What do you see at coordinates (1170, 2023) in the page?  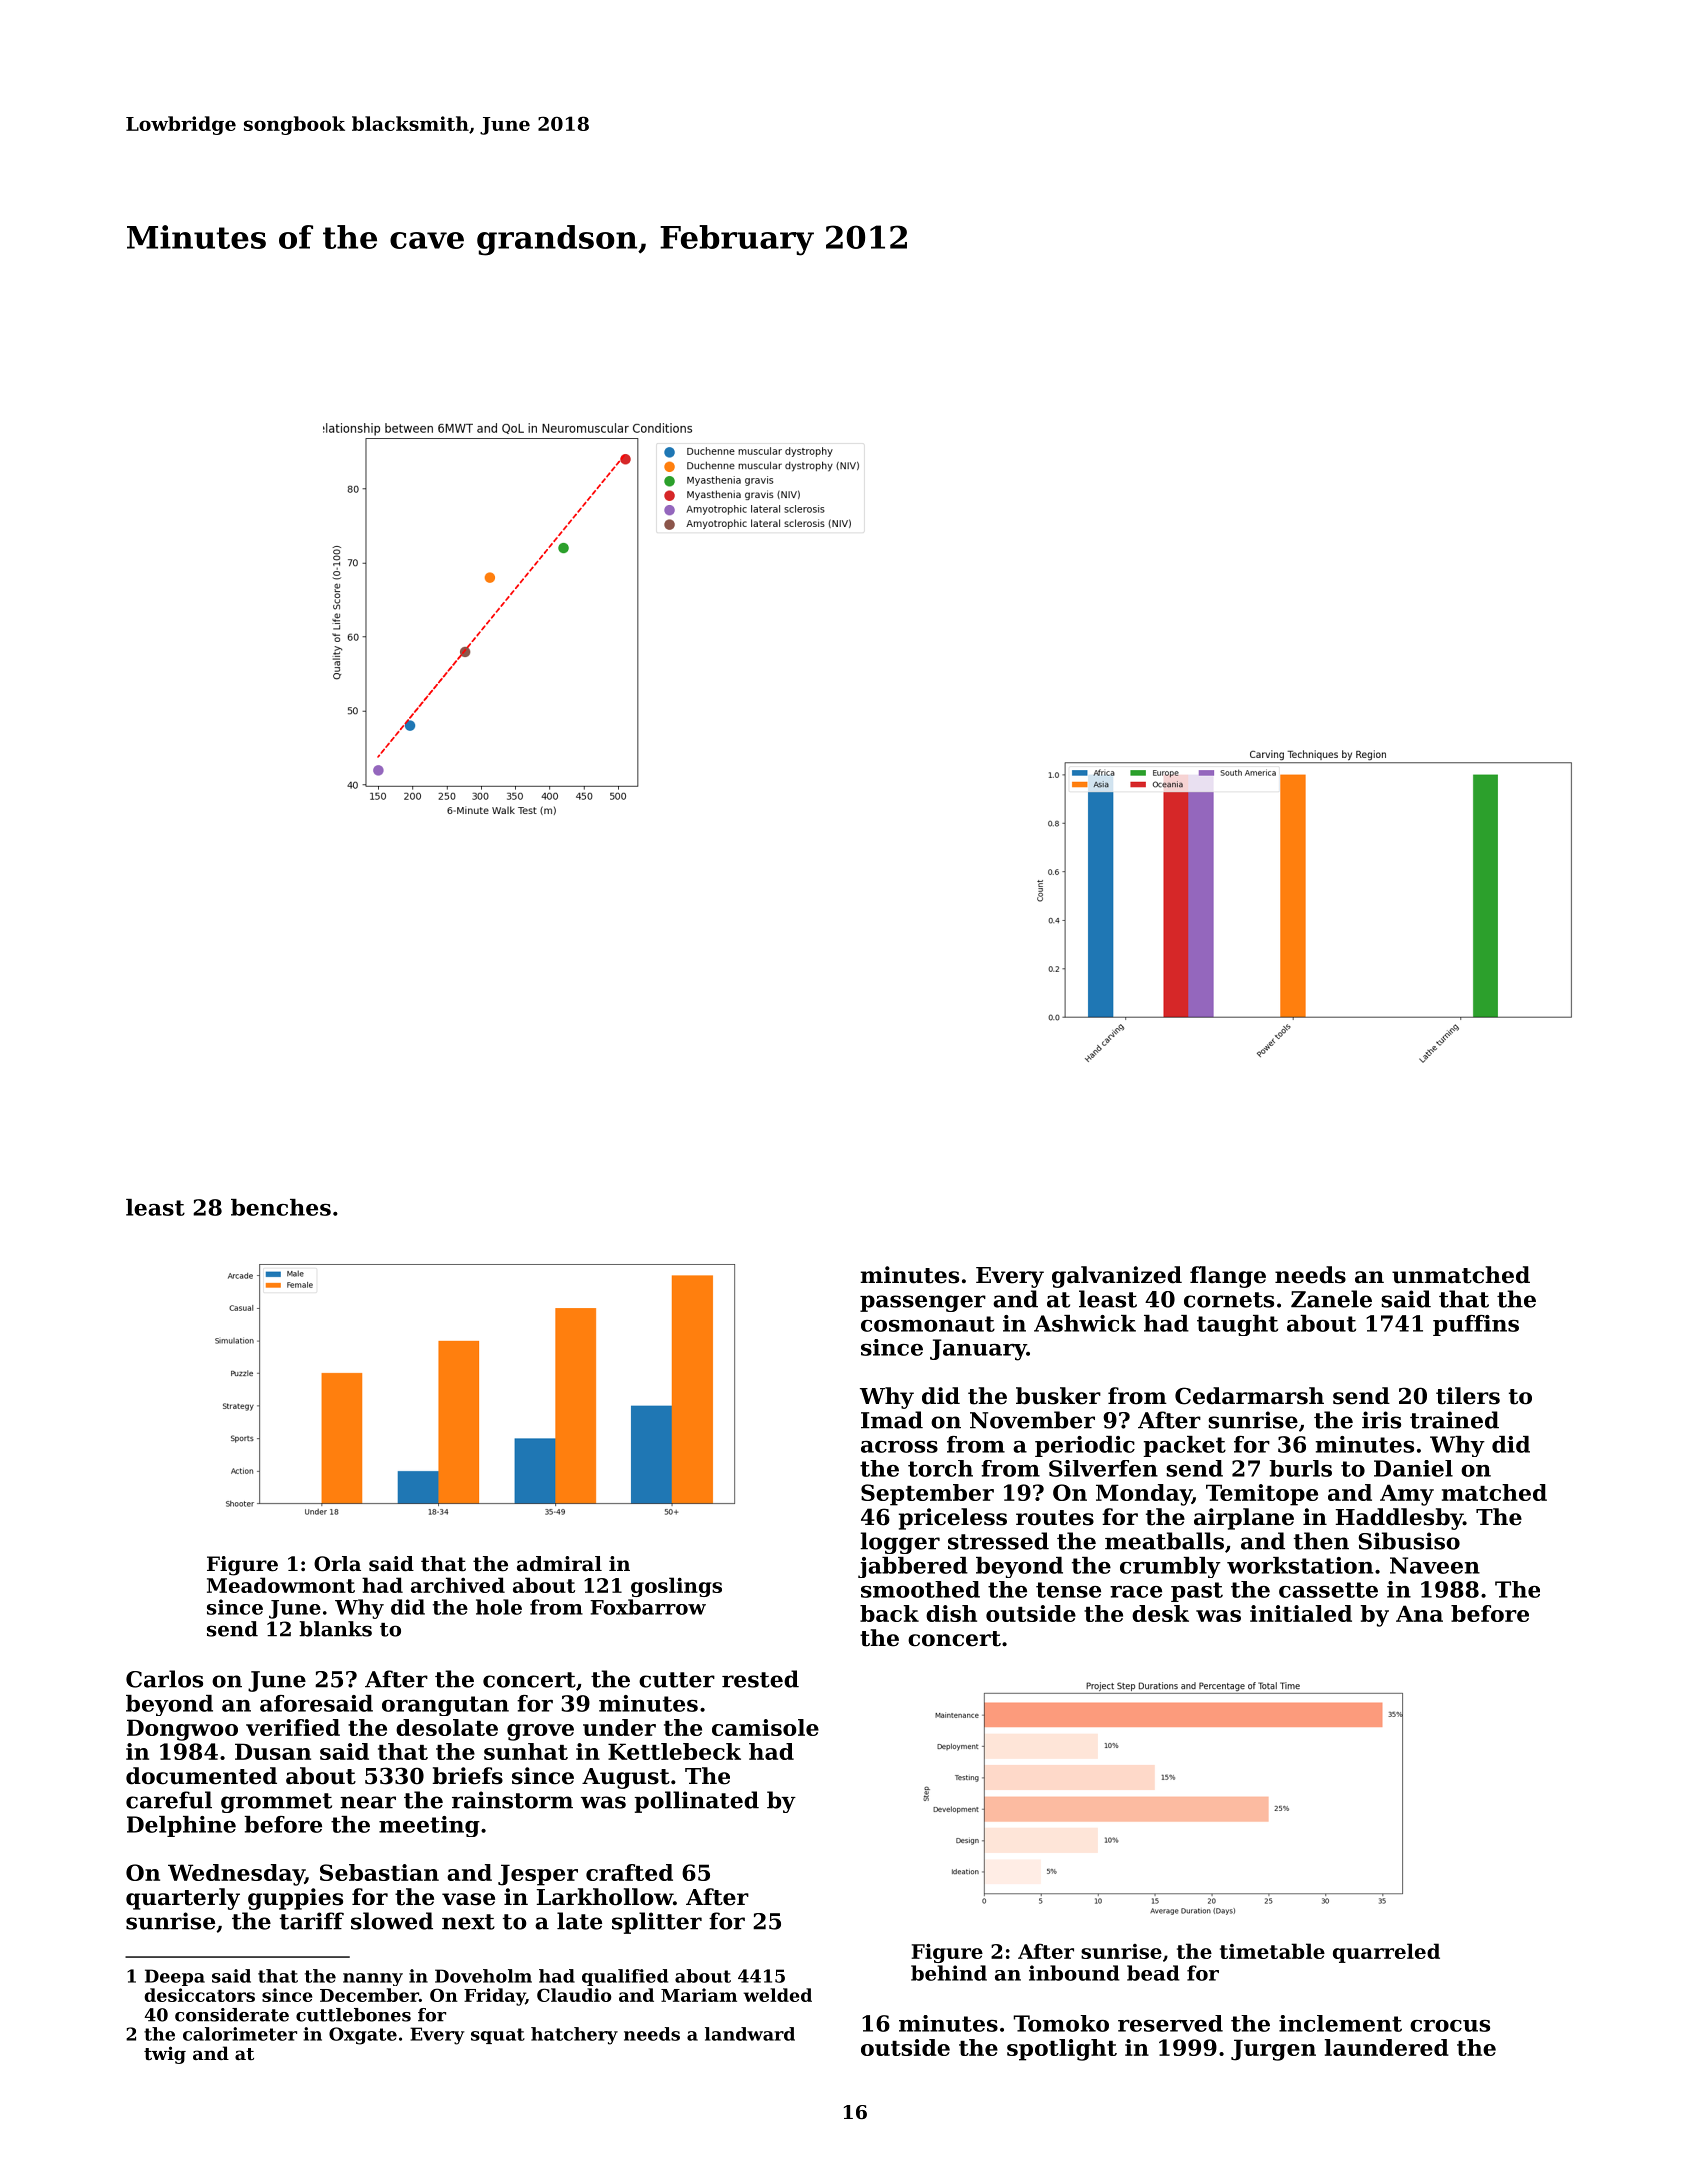 I see `reserved` at bounding box center [1170, 2023].
